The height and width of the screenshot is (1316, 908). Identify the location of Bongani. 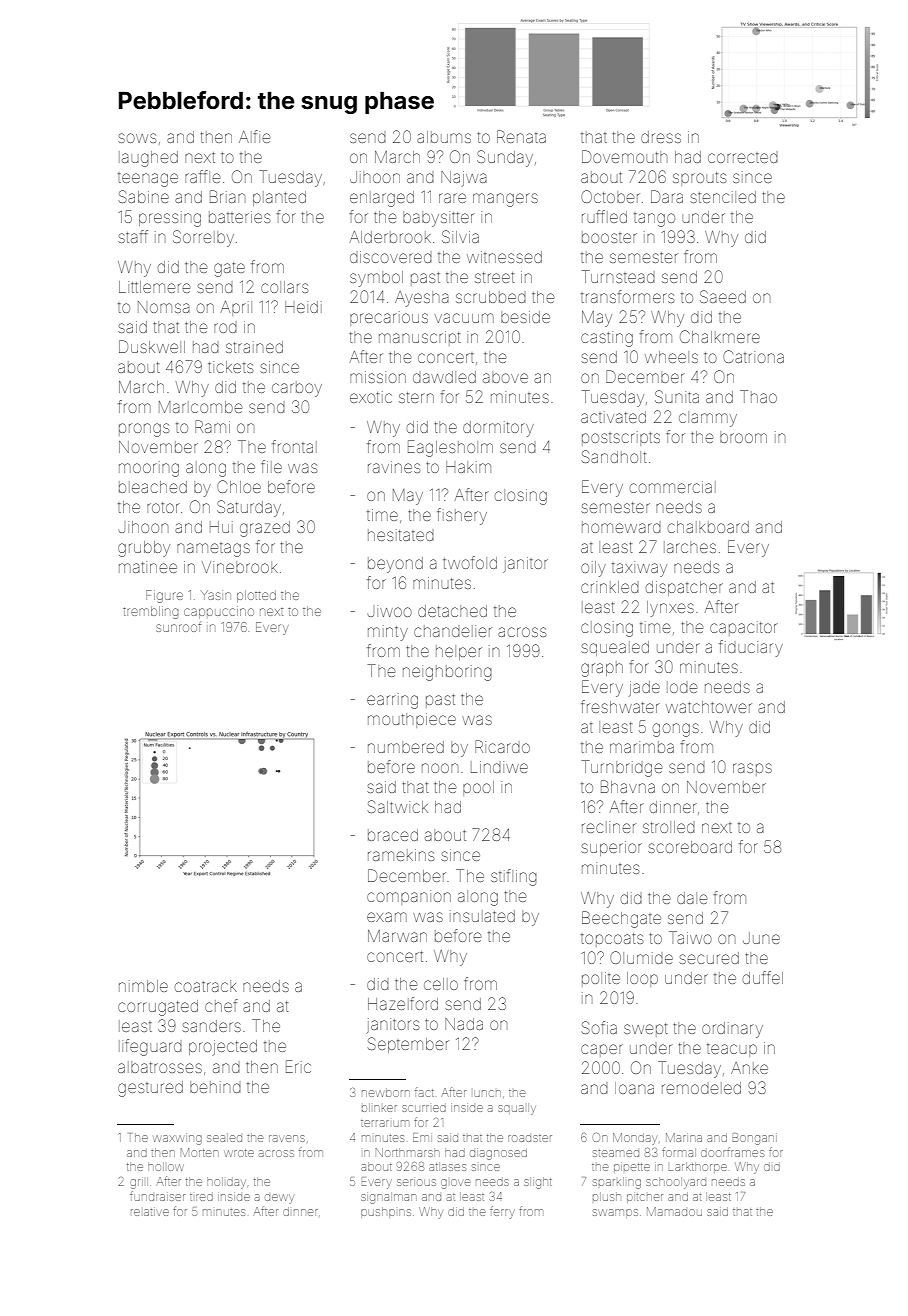
(755, 1139).
